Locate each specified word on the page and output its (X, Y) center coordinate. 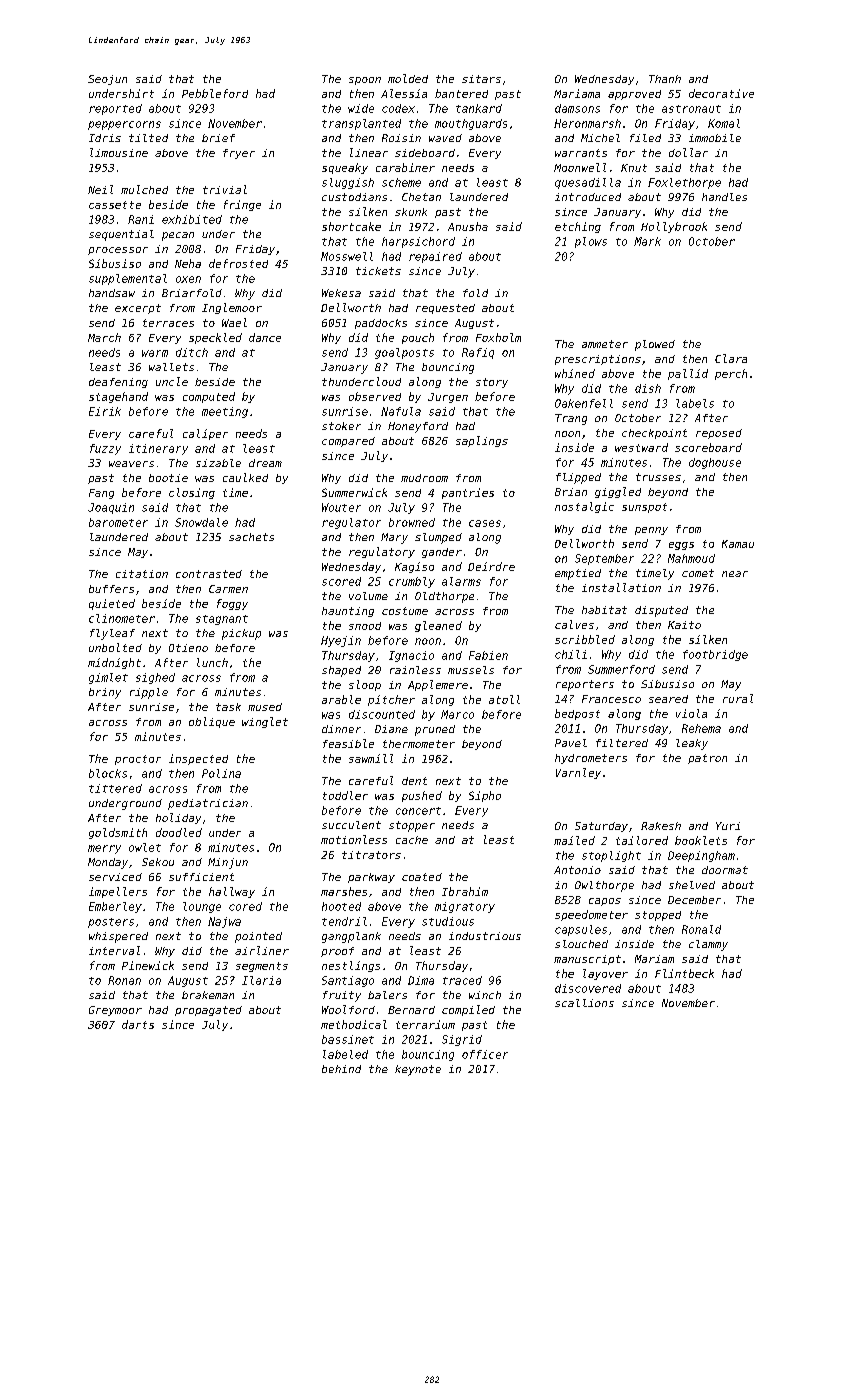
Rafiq (478, 353)
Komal (724, 123)
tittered (115, 788)
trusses (658, 477)
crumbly (412, 582)
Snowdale (201, 522)
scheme (401, 182)
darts (138, 1024)
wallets (171, 367)
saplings (482, 441)
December (694, 900)
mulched (144, 189)
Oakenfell (584, 403)
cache (412, 840)
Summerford (621, 669)
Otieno (188, 648)
